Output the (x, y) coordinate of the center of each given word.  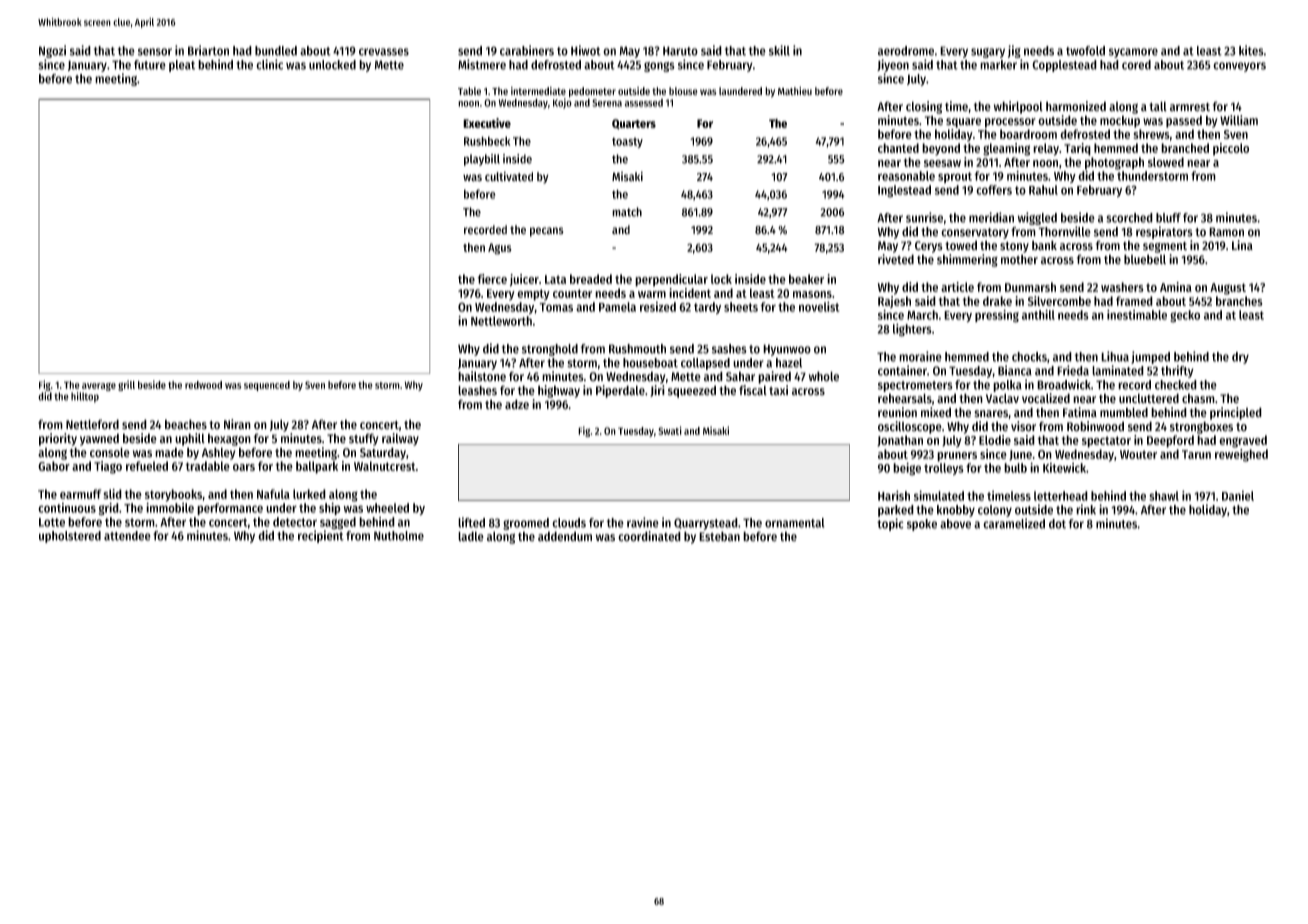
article (957, 287)
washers (1122, 287)
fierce (492, 279)
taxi (778, 390)
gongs (659, 67)
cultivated (509, 176)
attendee (127, 536)
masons (812, 294)
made (169, 452)
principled (1236, 413)
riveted (896, 259)
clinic (269, 64)
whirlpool (1018, 107)
